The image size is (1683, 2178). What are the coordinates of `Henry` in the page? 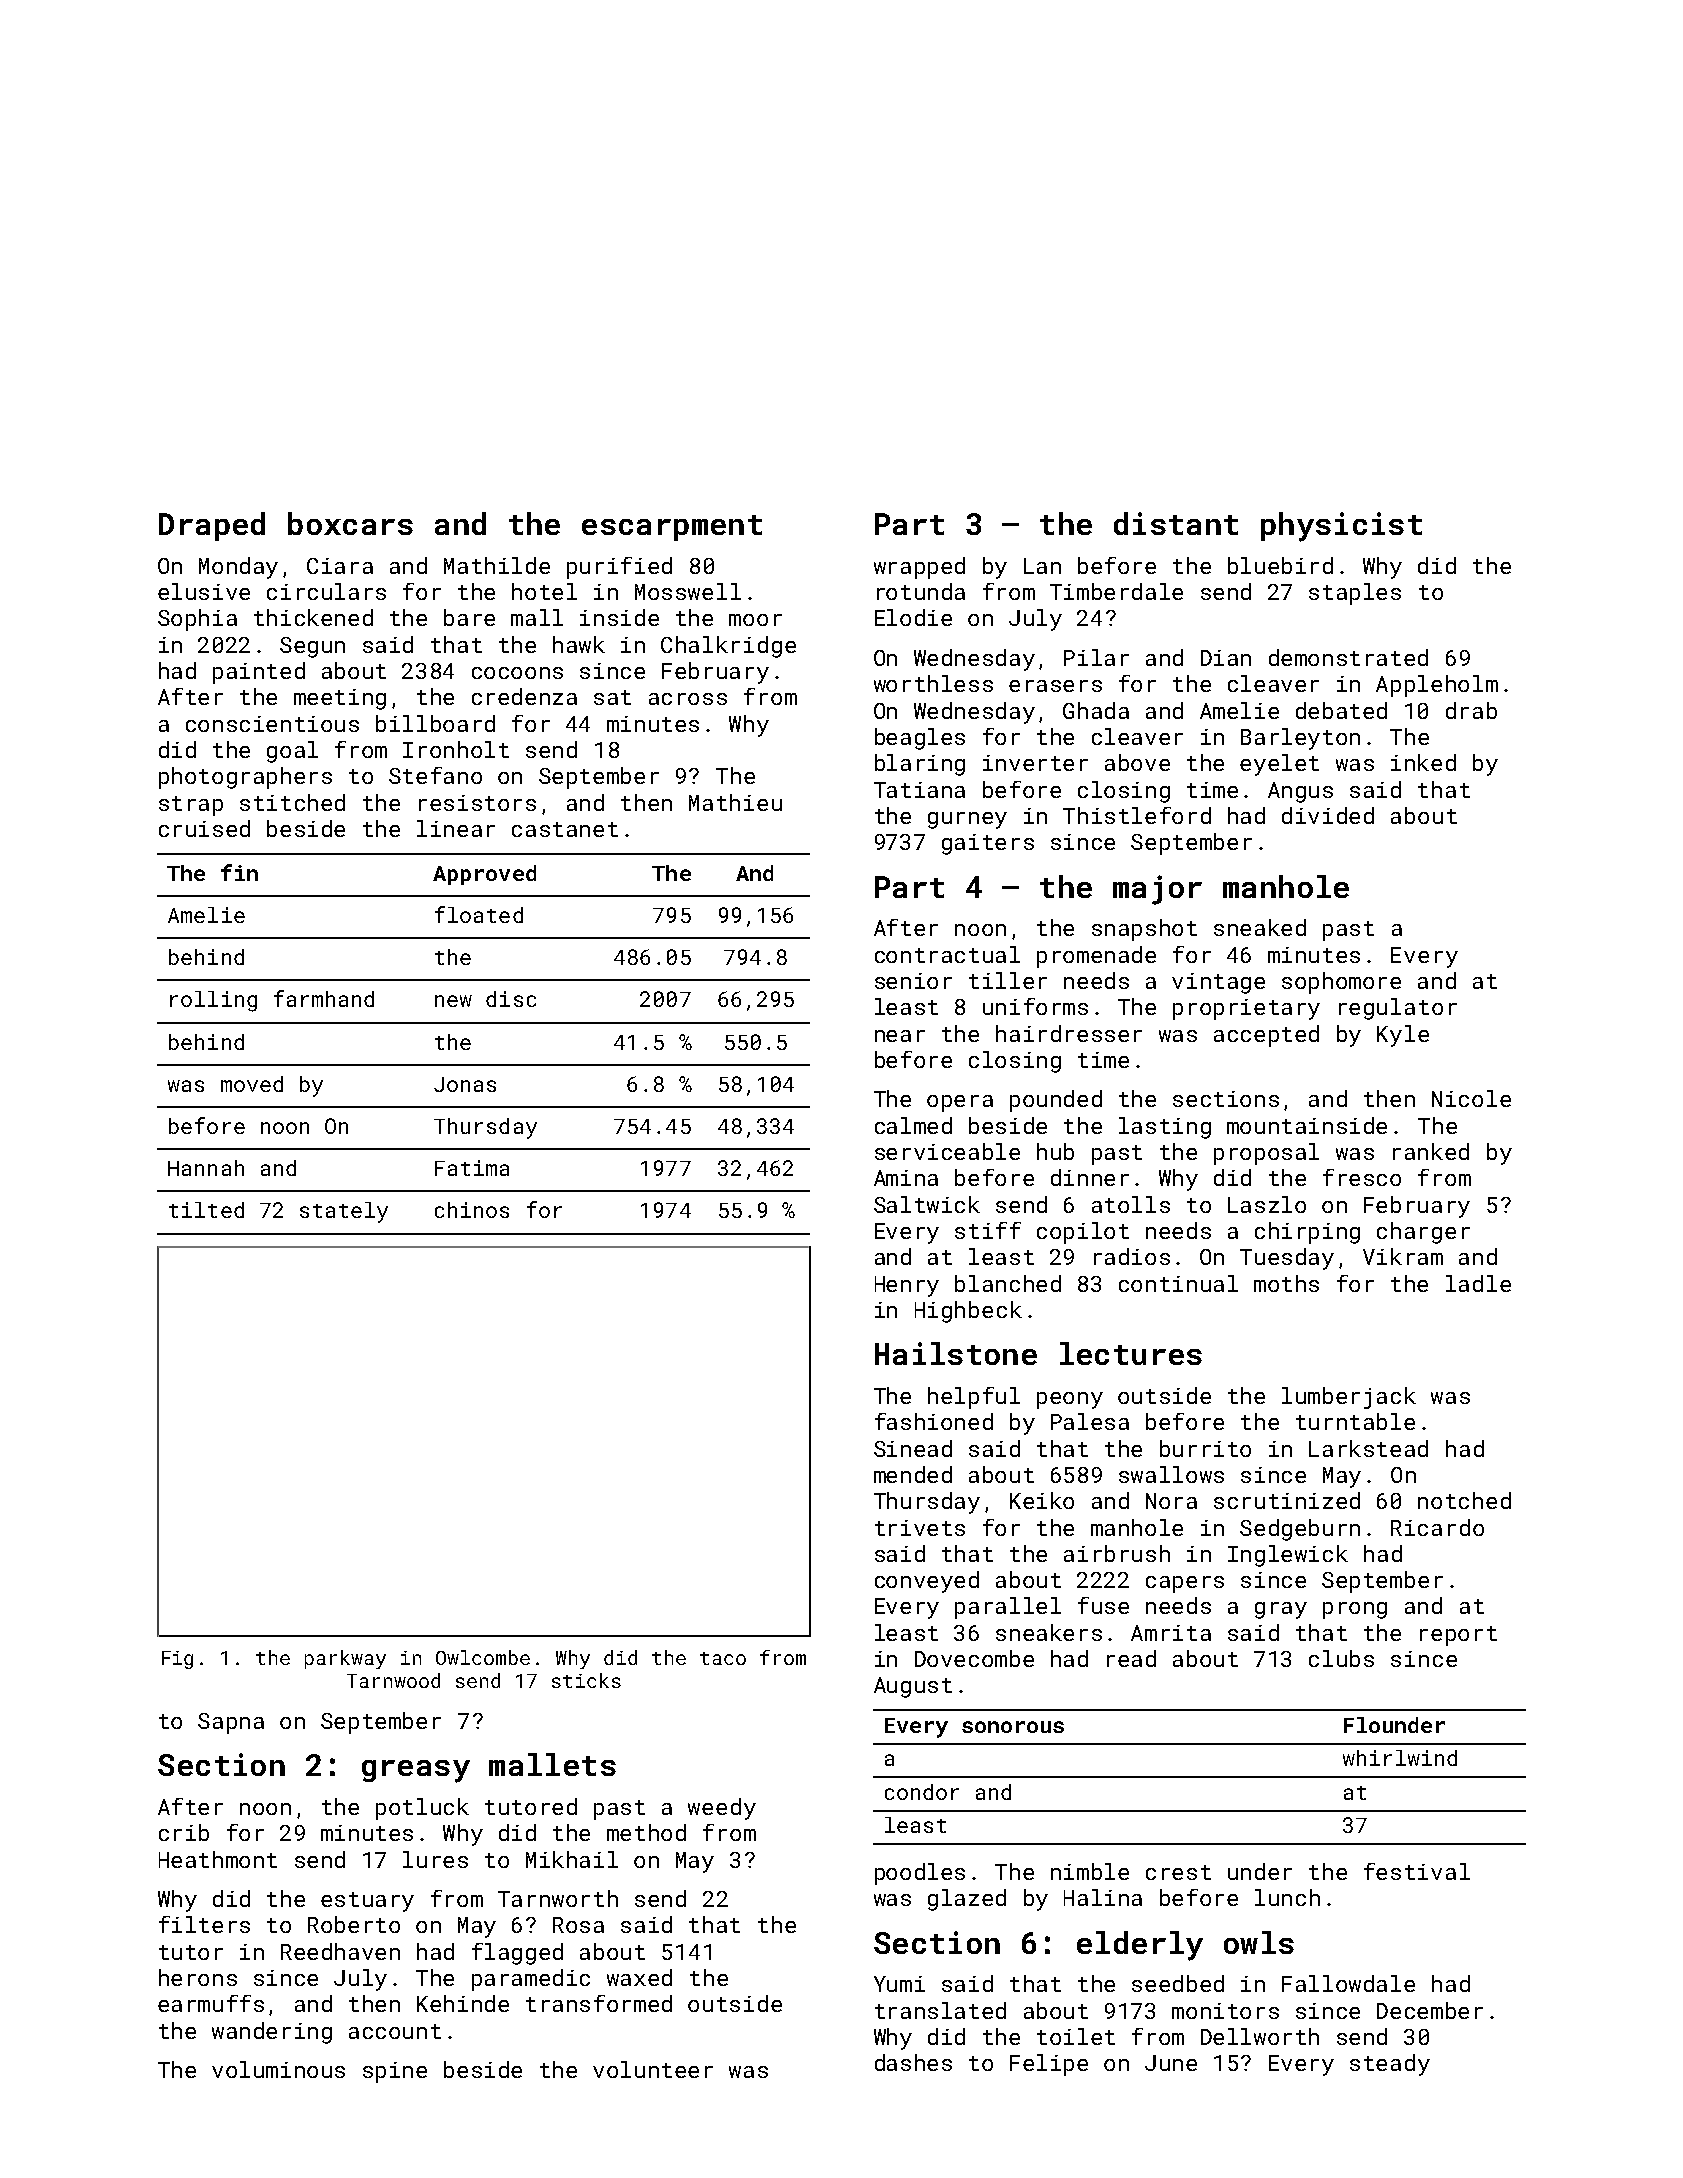 It's located at (907, 1286).
